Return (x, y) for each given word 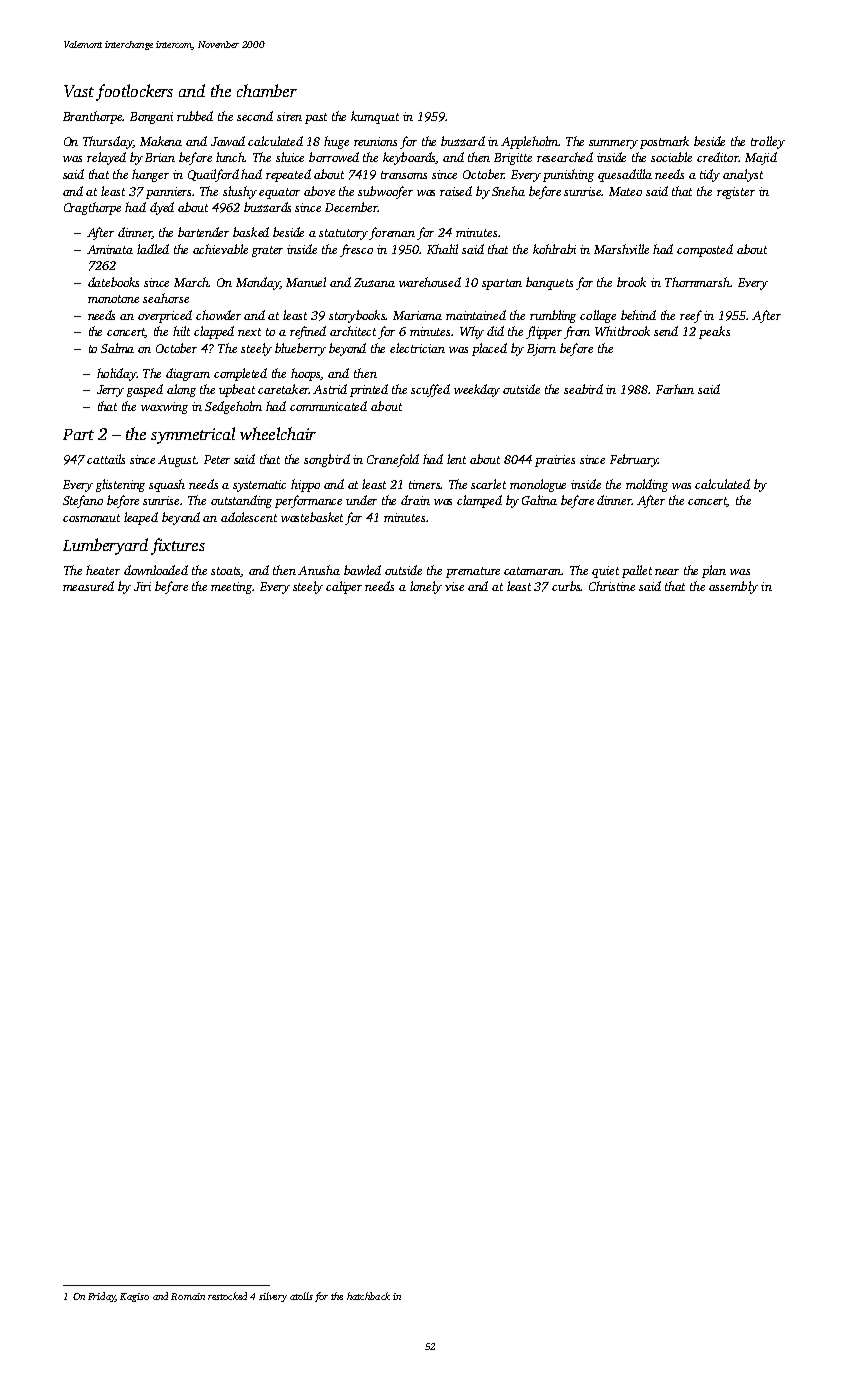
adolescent (249, 517)
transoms (404, 175)
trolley (768, 142)
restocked (227, 1296)
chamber (267, 90)
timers (425, 484)
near (667, 572)
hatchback (368, 1296)
